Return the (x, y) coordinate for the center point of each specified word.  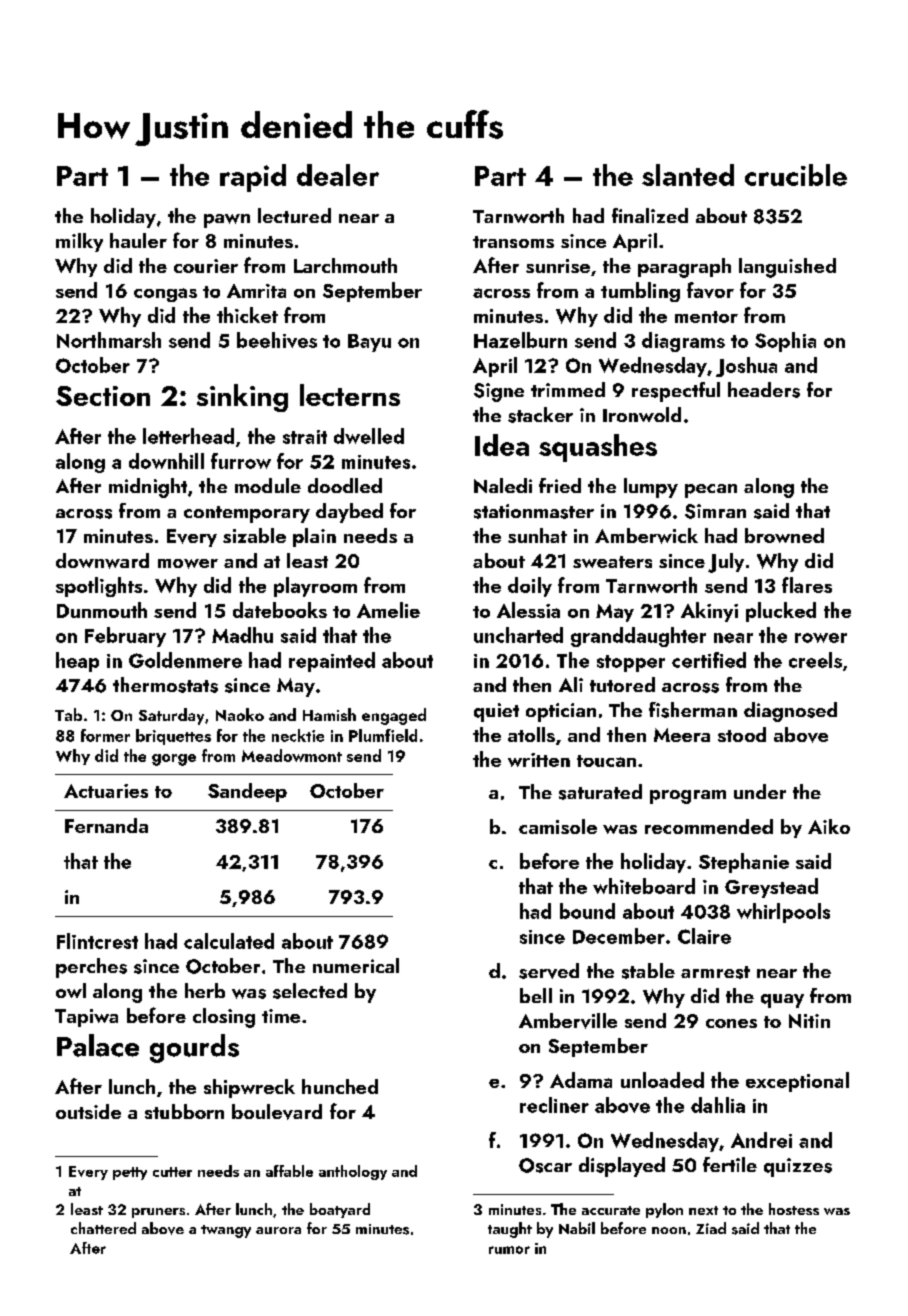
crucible (796, 175)
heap (77, 662)
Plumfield (383, 735)
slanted (688, 175)
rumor (509, 1250)
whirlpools (783, 913)
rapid (253, 178)
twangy (226, 1231)
